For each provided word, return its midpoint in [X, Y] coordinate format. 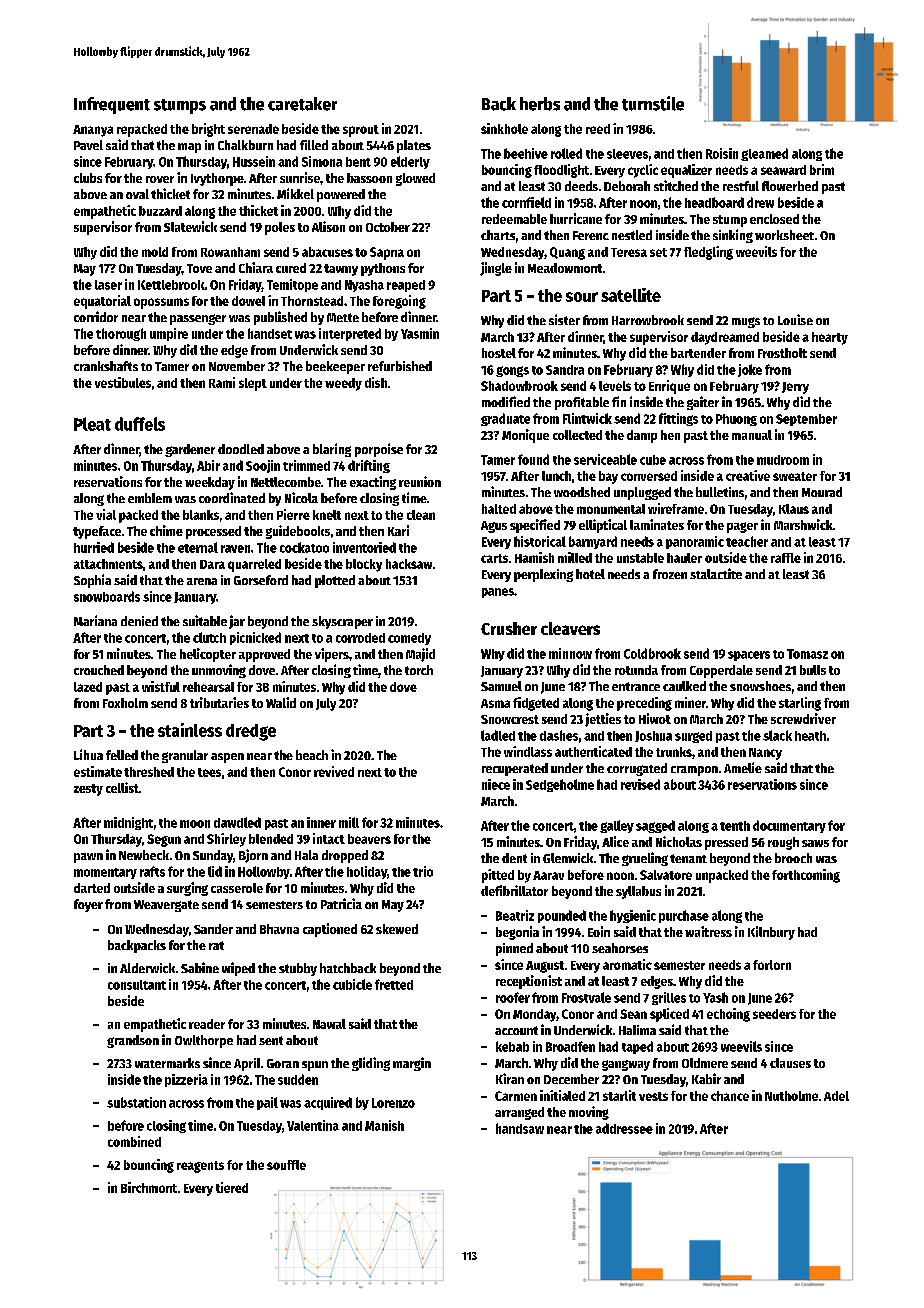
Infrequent [112, 105]
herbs [540, 104]
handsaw [520, 1128]
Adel [836, 1096]
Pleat [92, 424]
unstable [640, 558]
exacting [373, 483]
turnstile [653, 103]
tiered [232, 1187]
